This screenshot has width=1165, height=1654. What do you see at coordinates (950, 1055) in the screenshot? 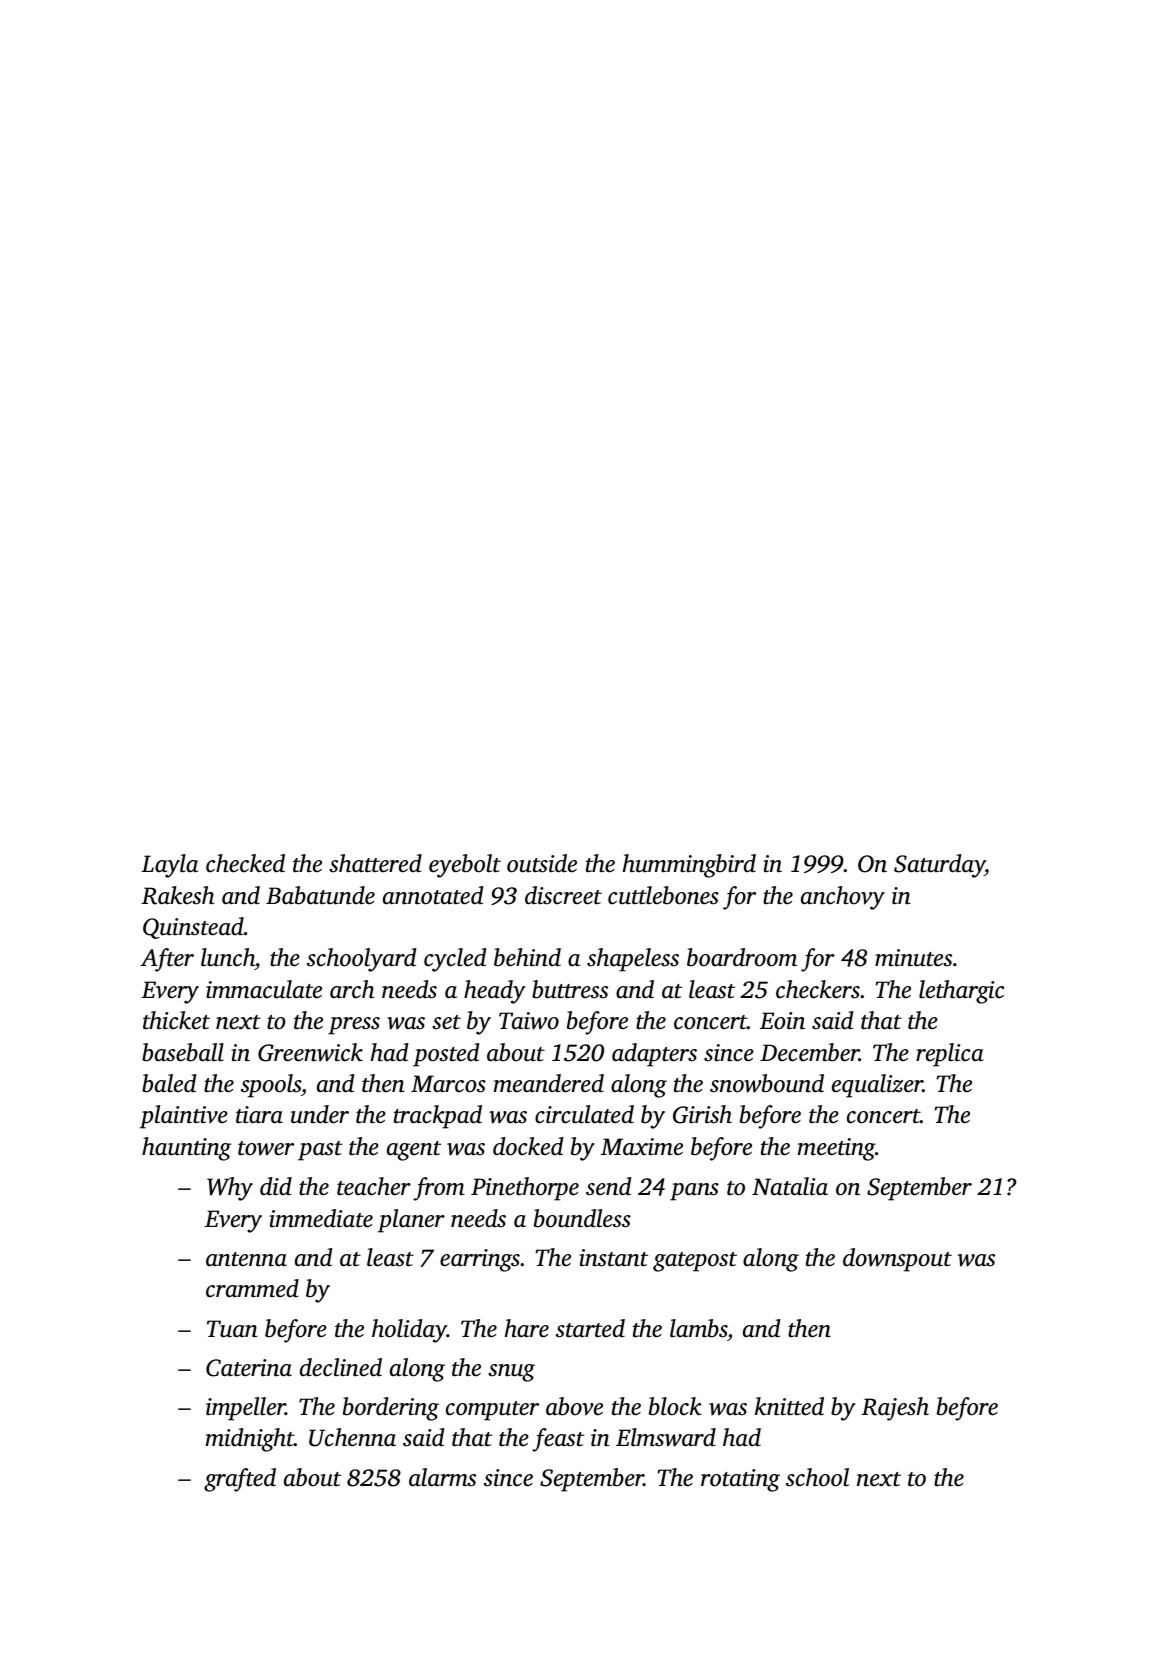
I see `replica` at bounding box center [950, 1055].
